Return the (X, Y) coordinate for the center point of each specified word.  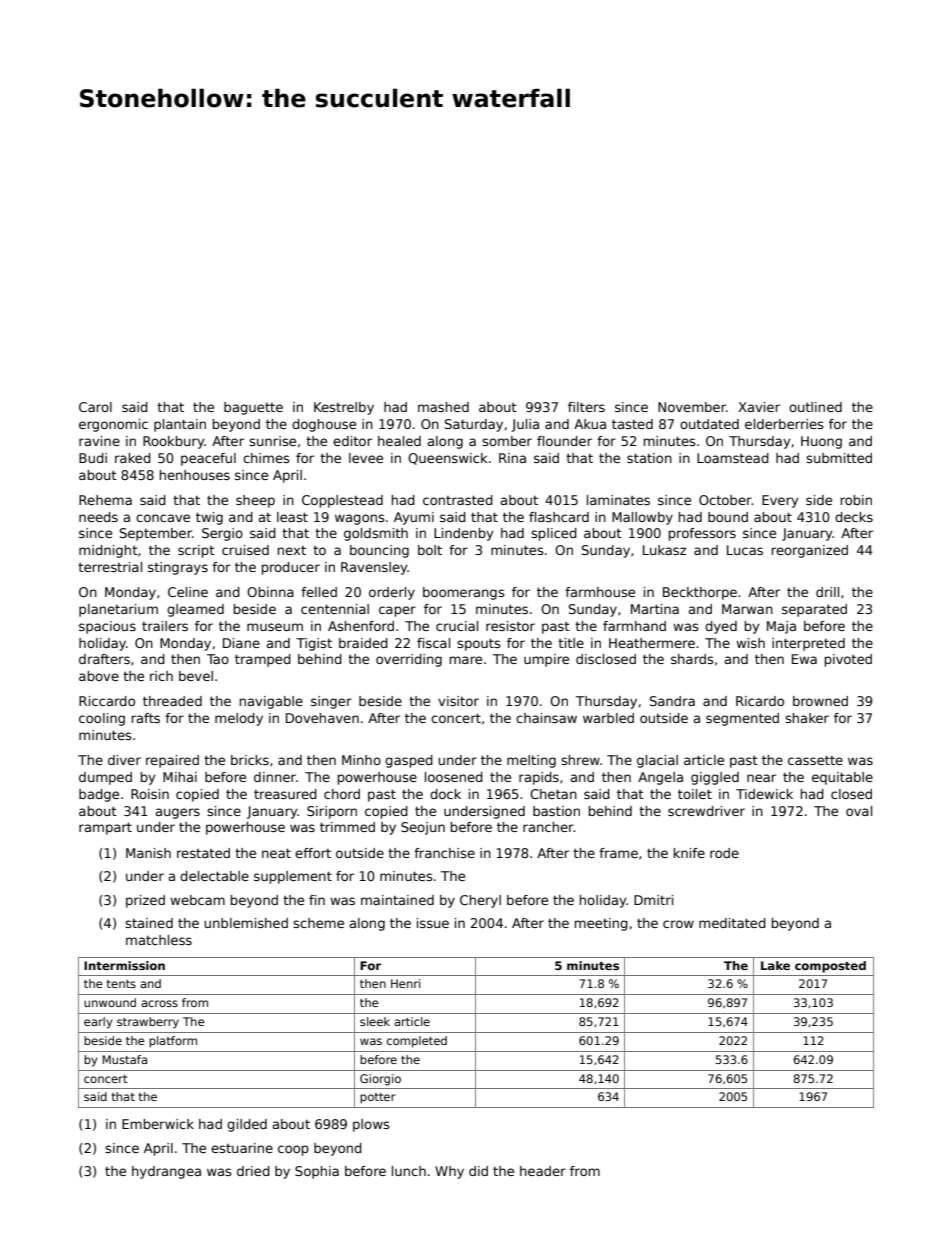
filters (586, 407)
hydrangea (166, 1172)
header (543, 1171)
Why (449, 1172)
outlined (815, 407)
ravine (99, 441)
